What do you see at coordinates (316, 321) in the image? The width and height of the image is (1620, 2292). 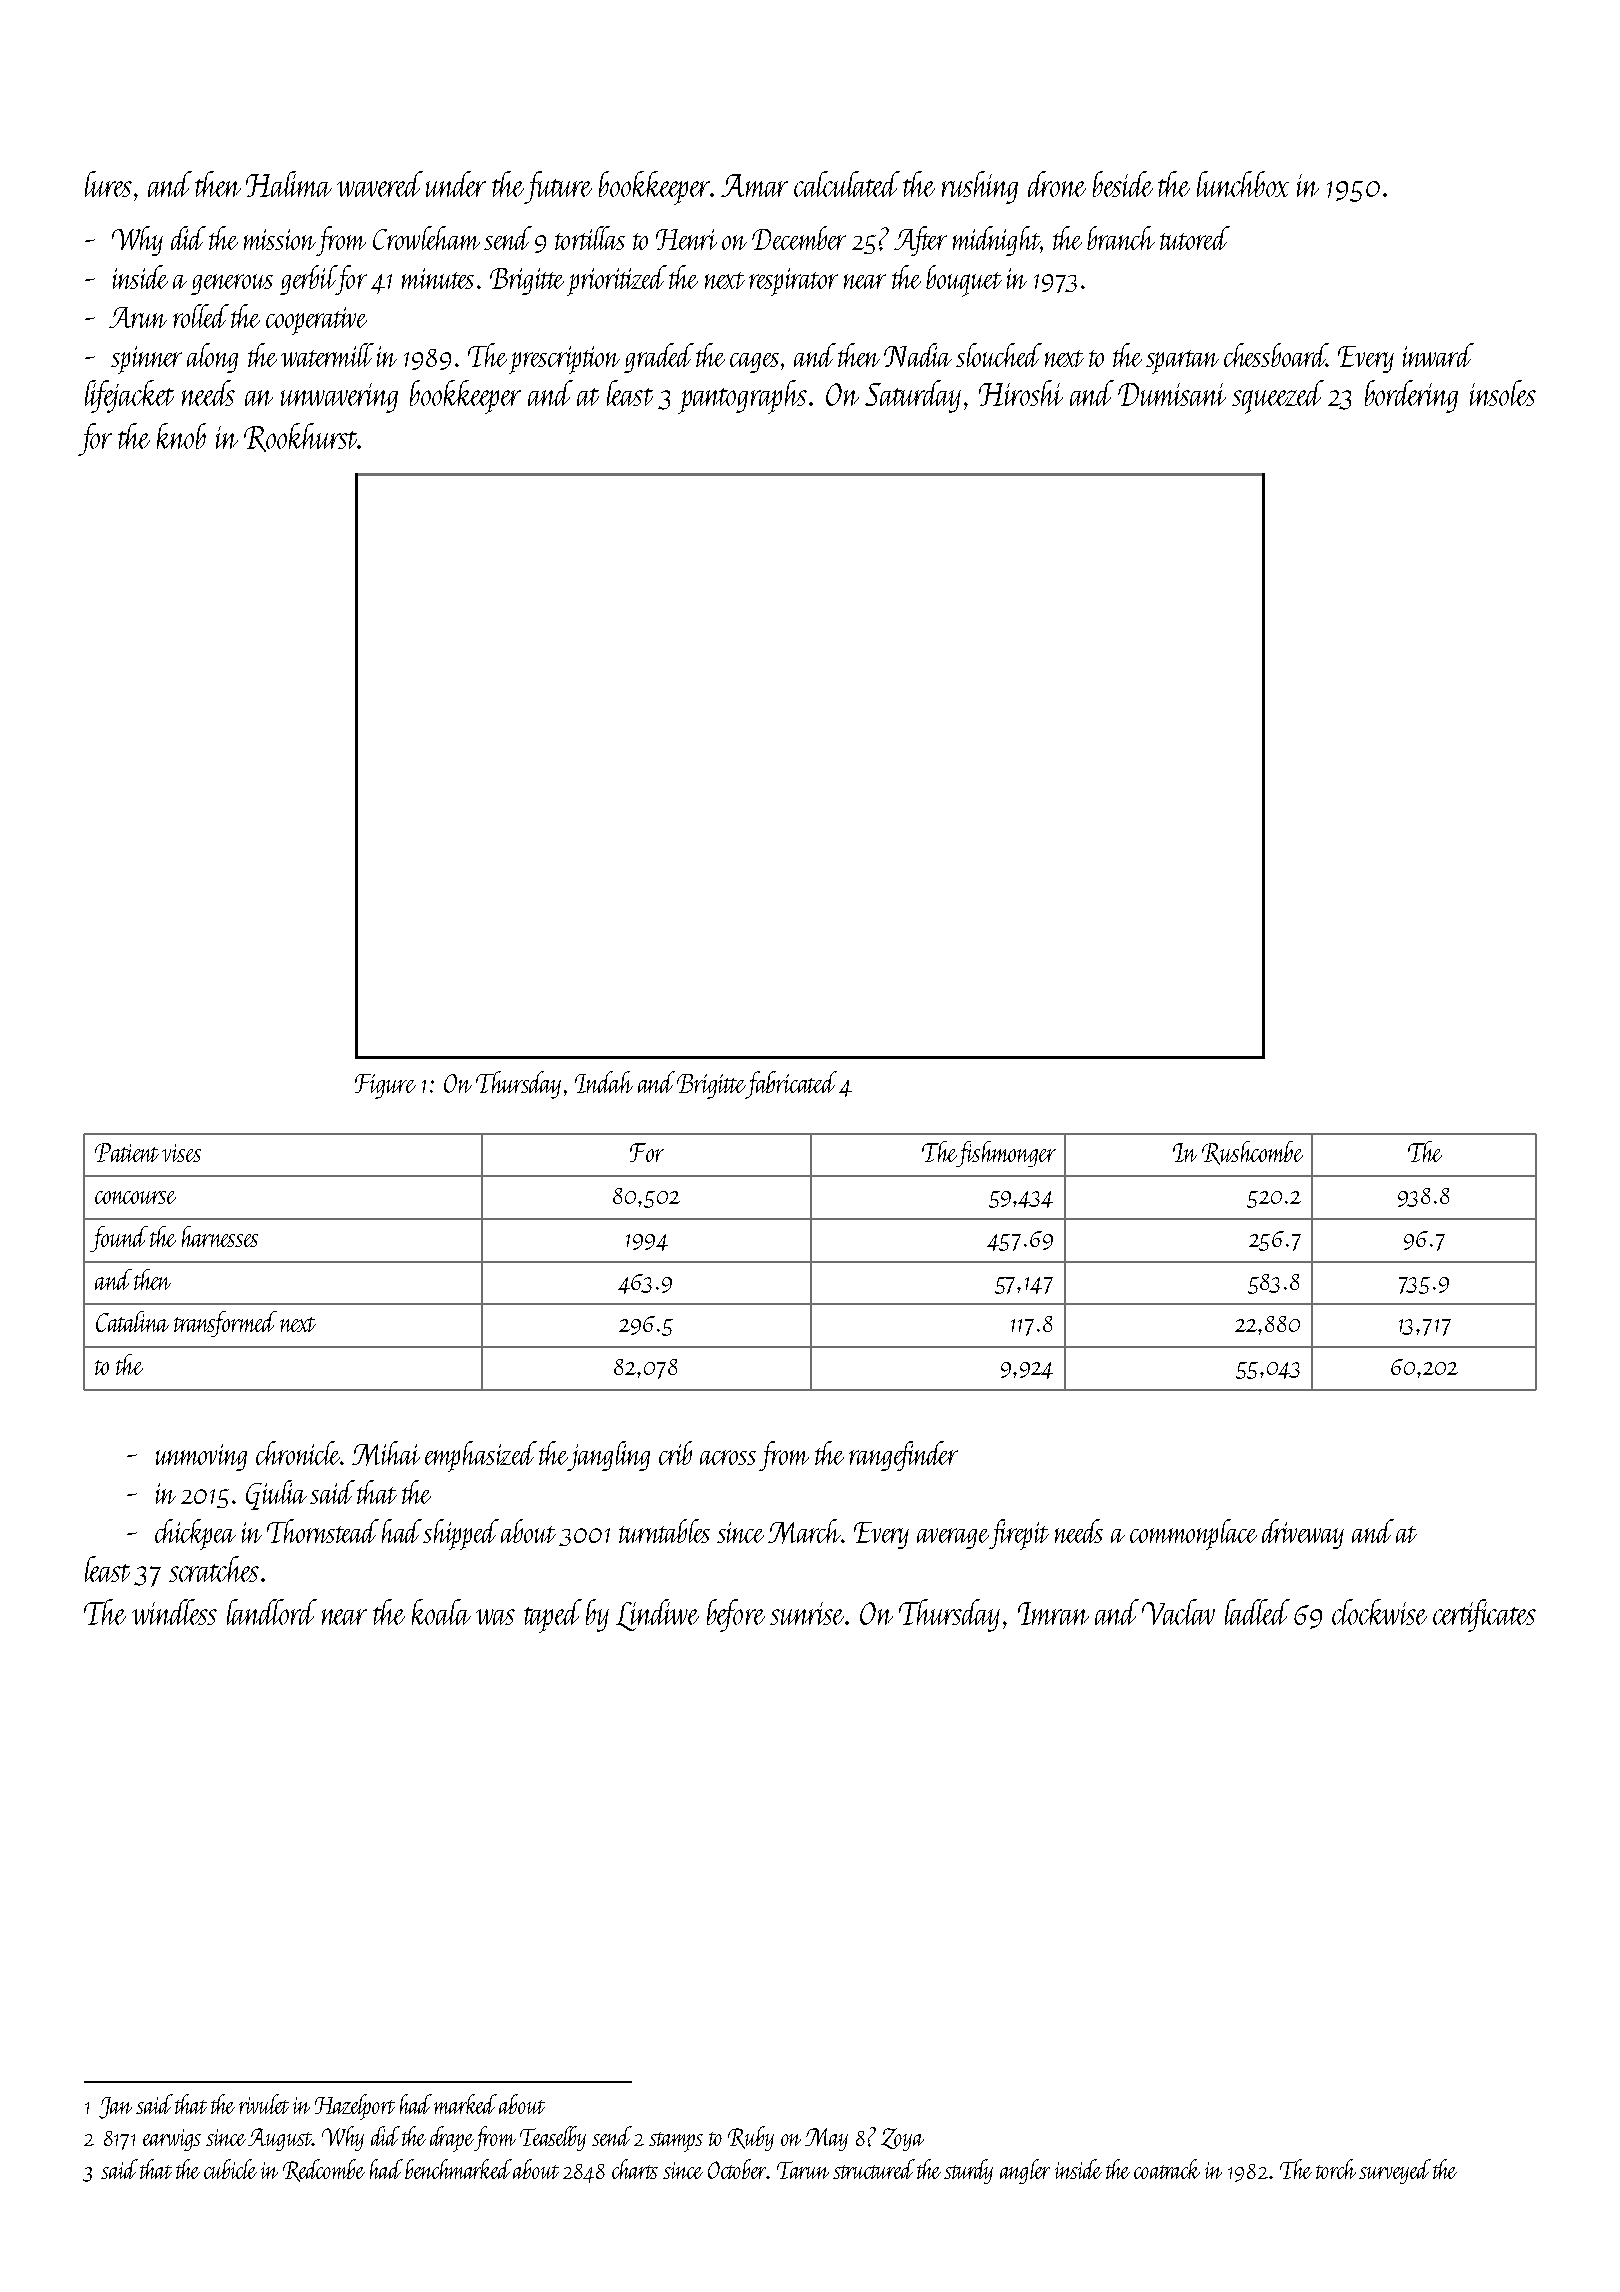 I see `cooperative` at bounding box center [316, 321].
